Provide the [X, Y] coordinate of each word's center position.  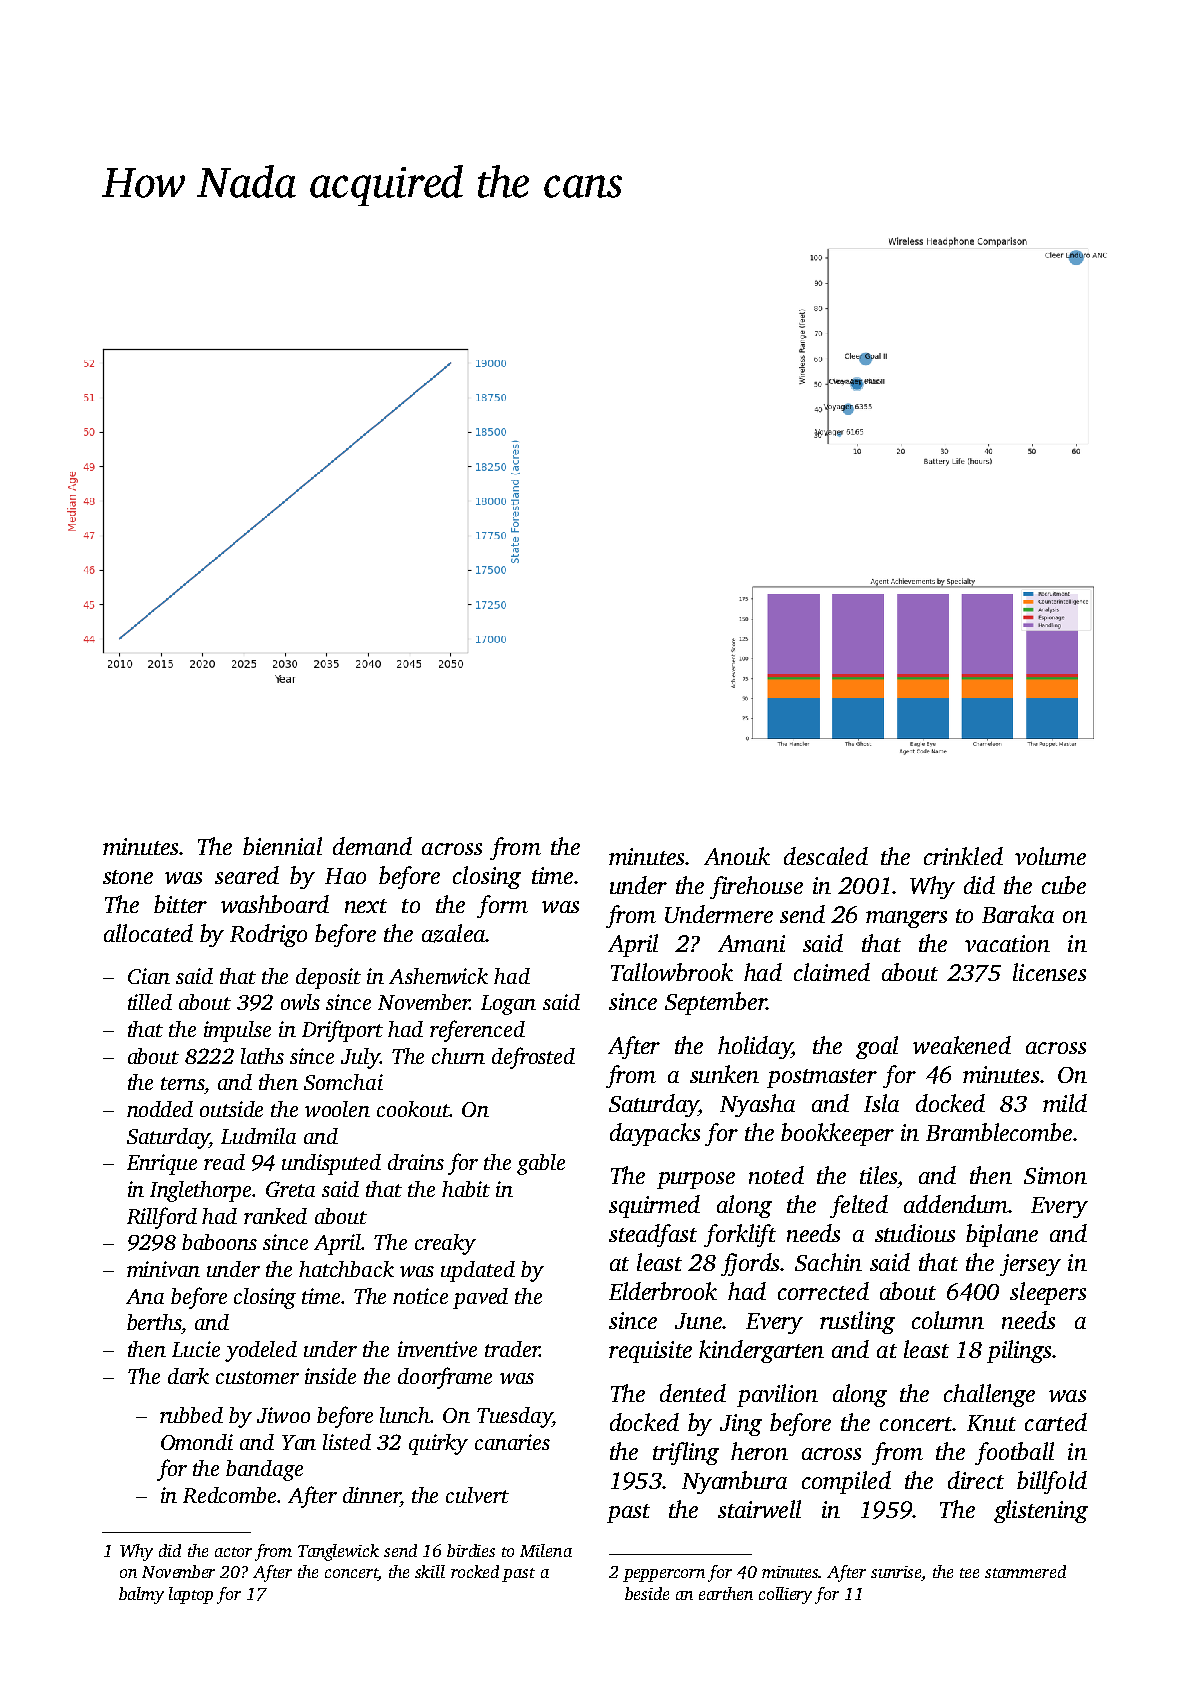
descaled [826, 856]
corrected [823, 1291]
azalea [454, 933]
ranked [275, 1216]
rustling [857, 1322]
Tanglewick [338, 1552]
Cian [149, 976]
